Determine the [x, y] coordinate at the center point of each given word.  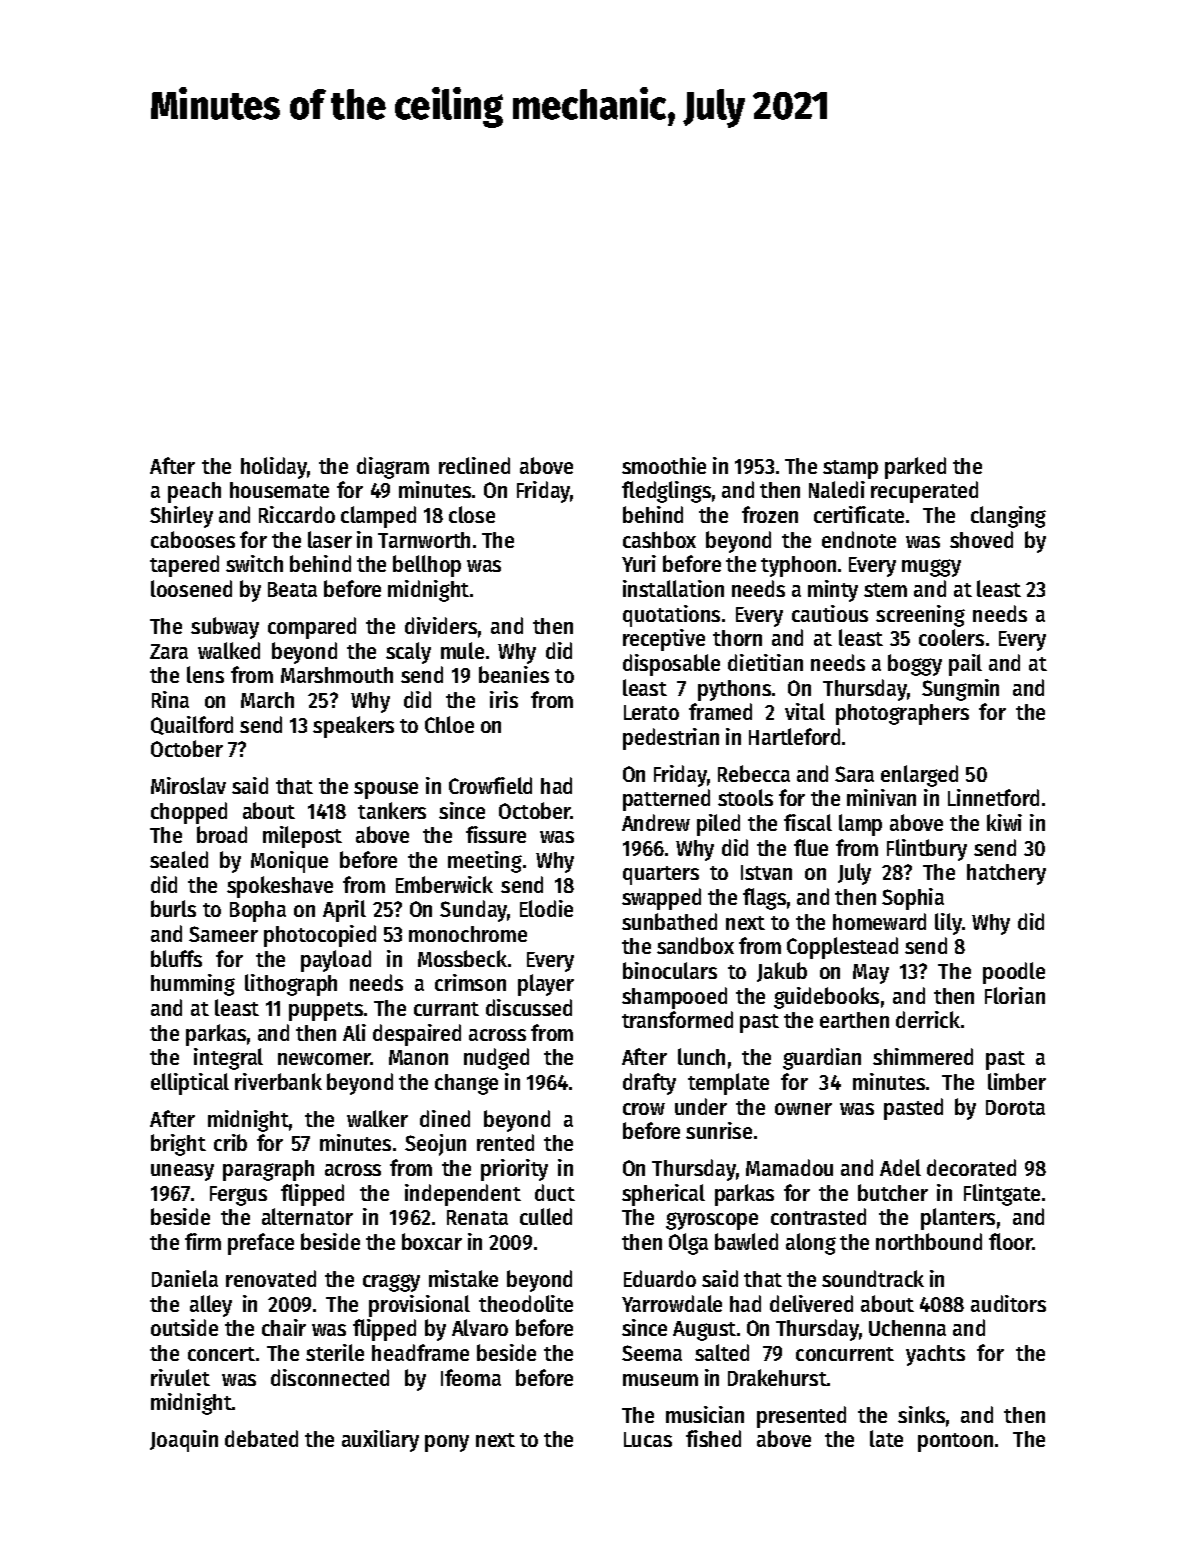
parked [915, 468]
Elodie [546, 908]
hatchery [1006, 874]
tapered [184, 566]
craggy [391, 1283]
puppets [326, 1011]
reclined [474, 465]
